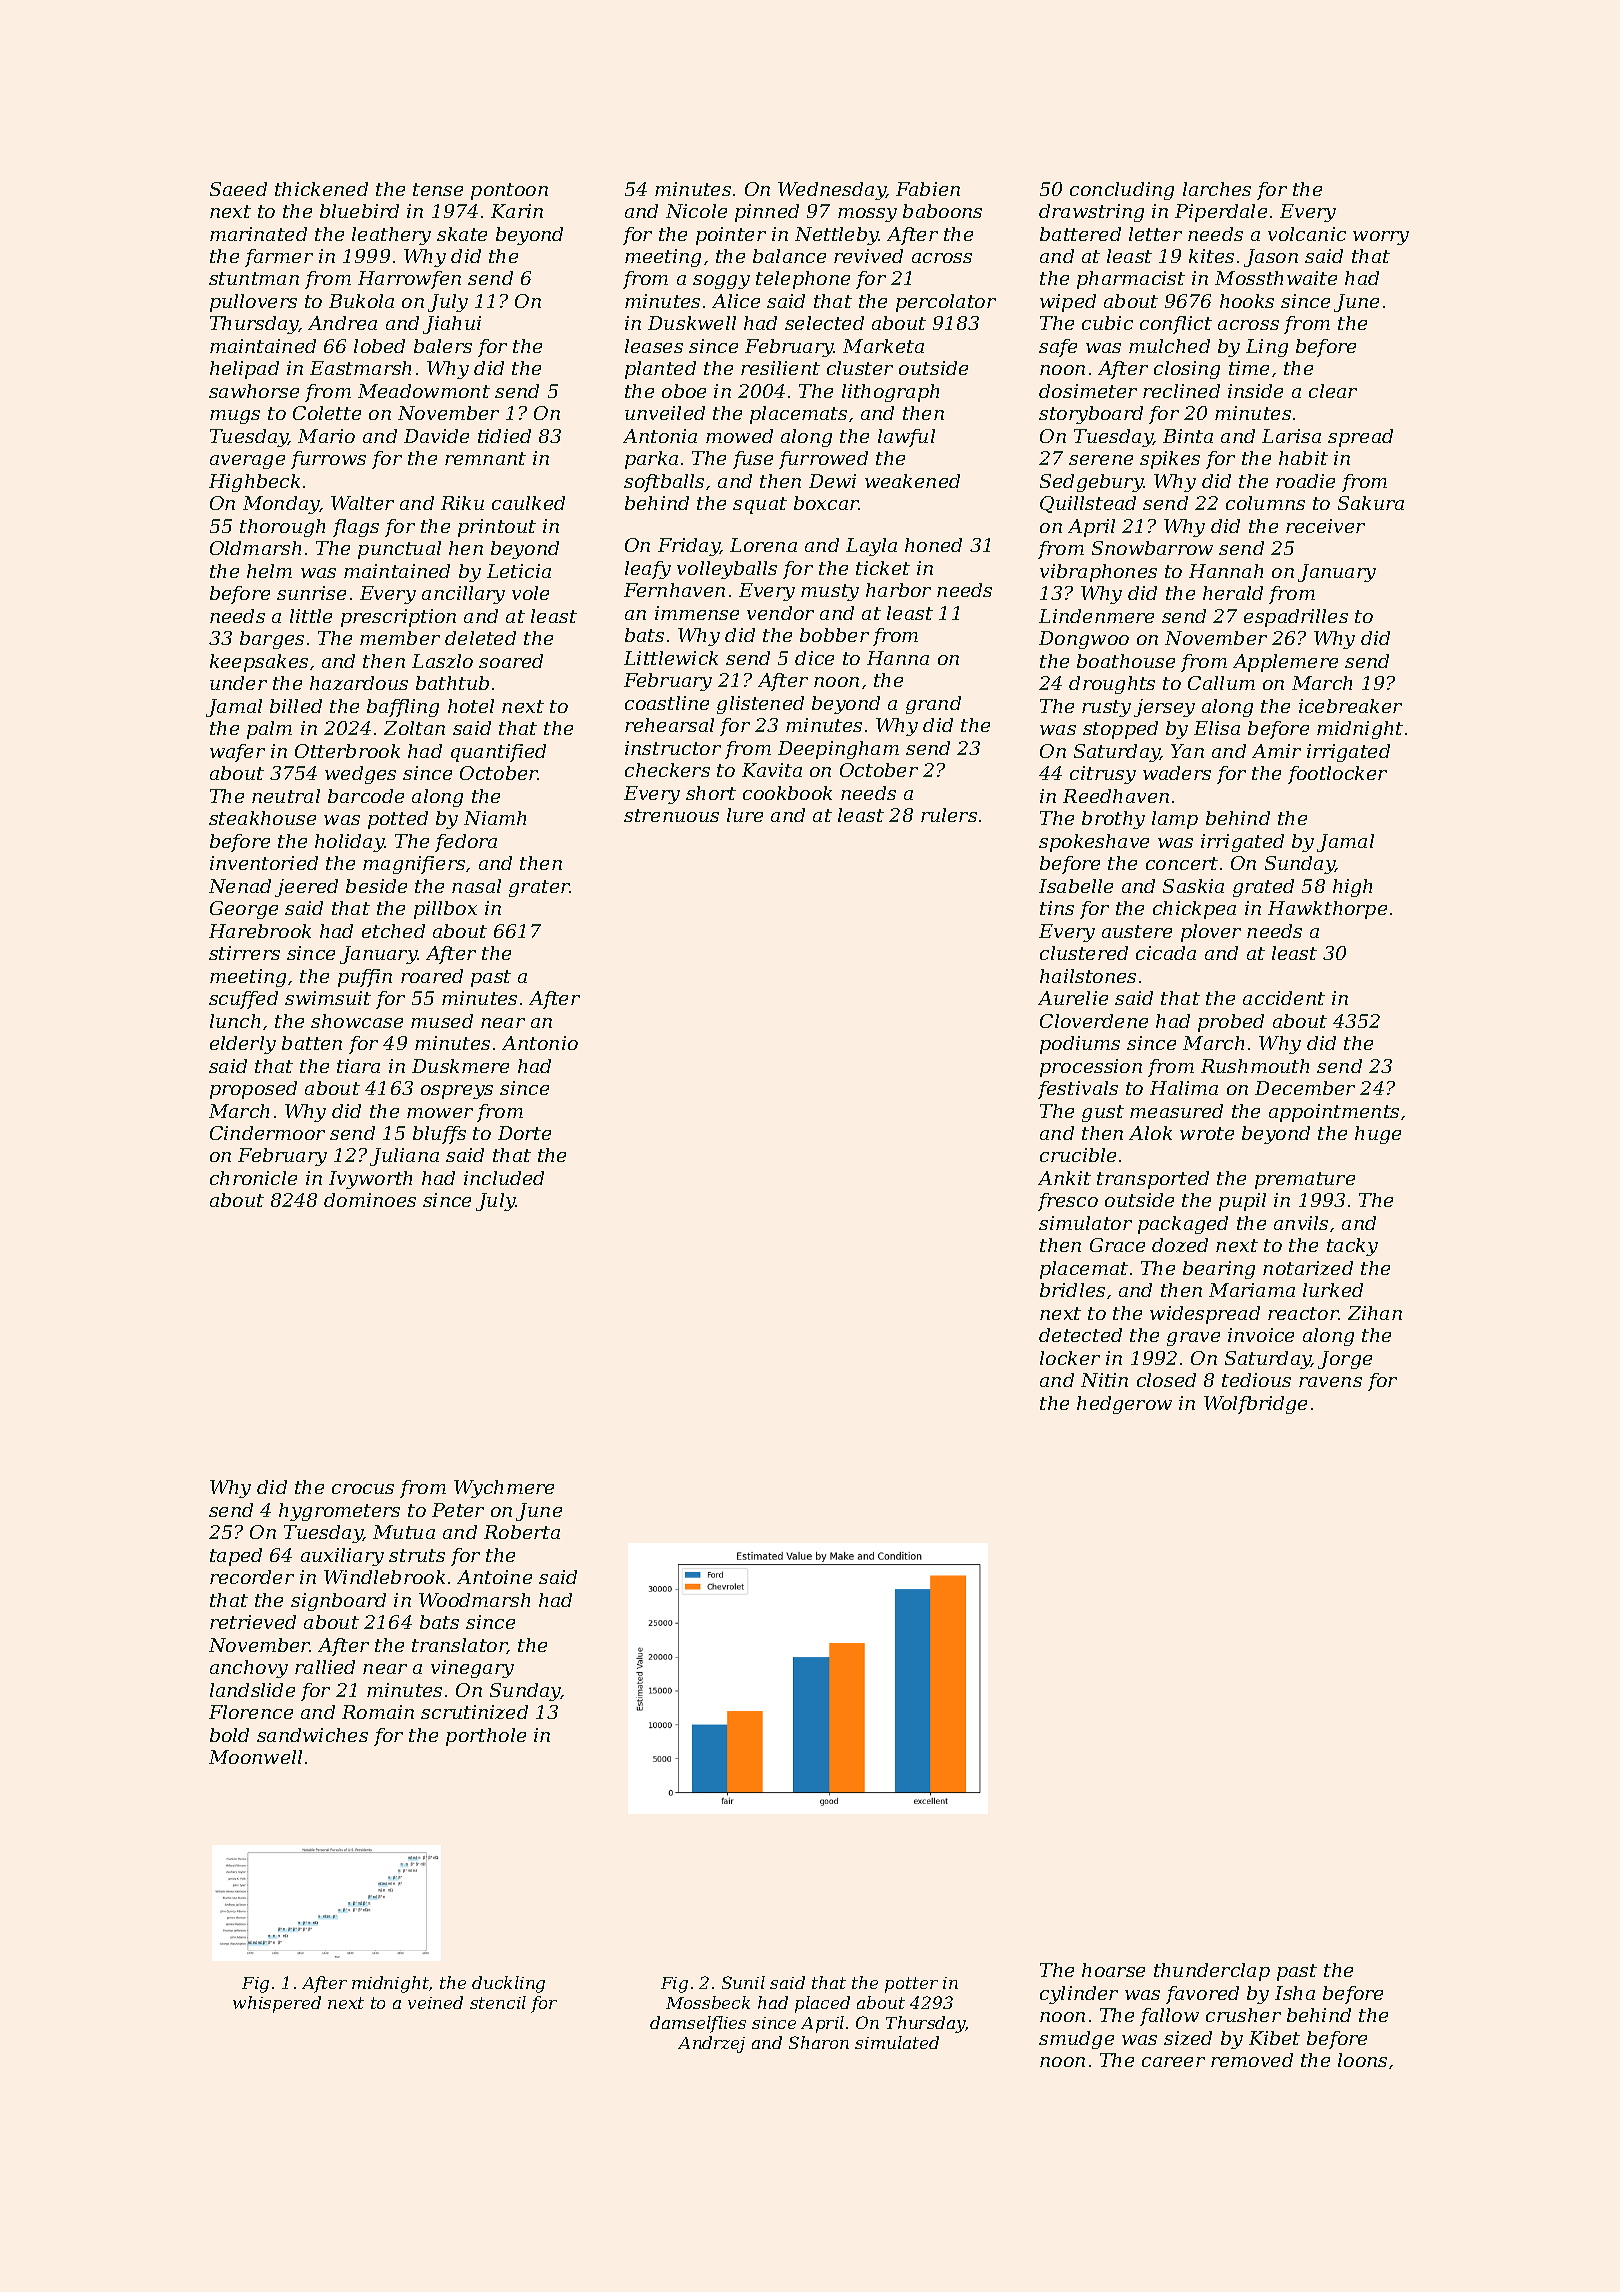 This image has width=1620, height=2292. What do you see at coordinates (435, 2002) in the image?
I see `veined` at bounding box center [435, 2002].
